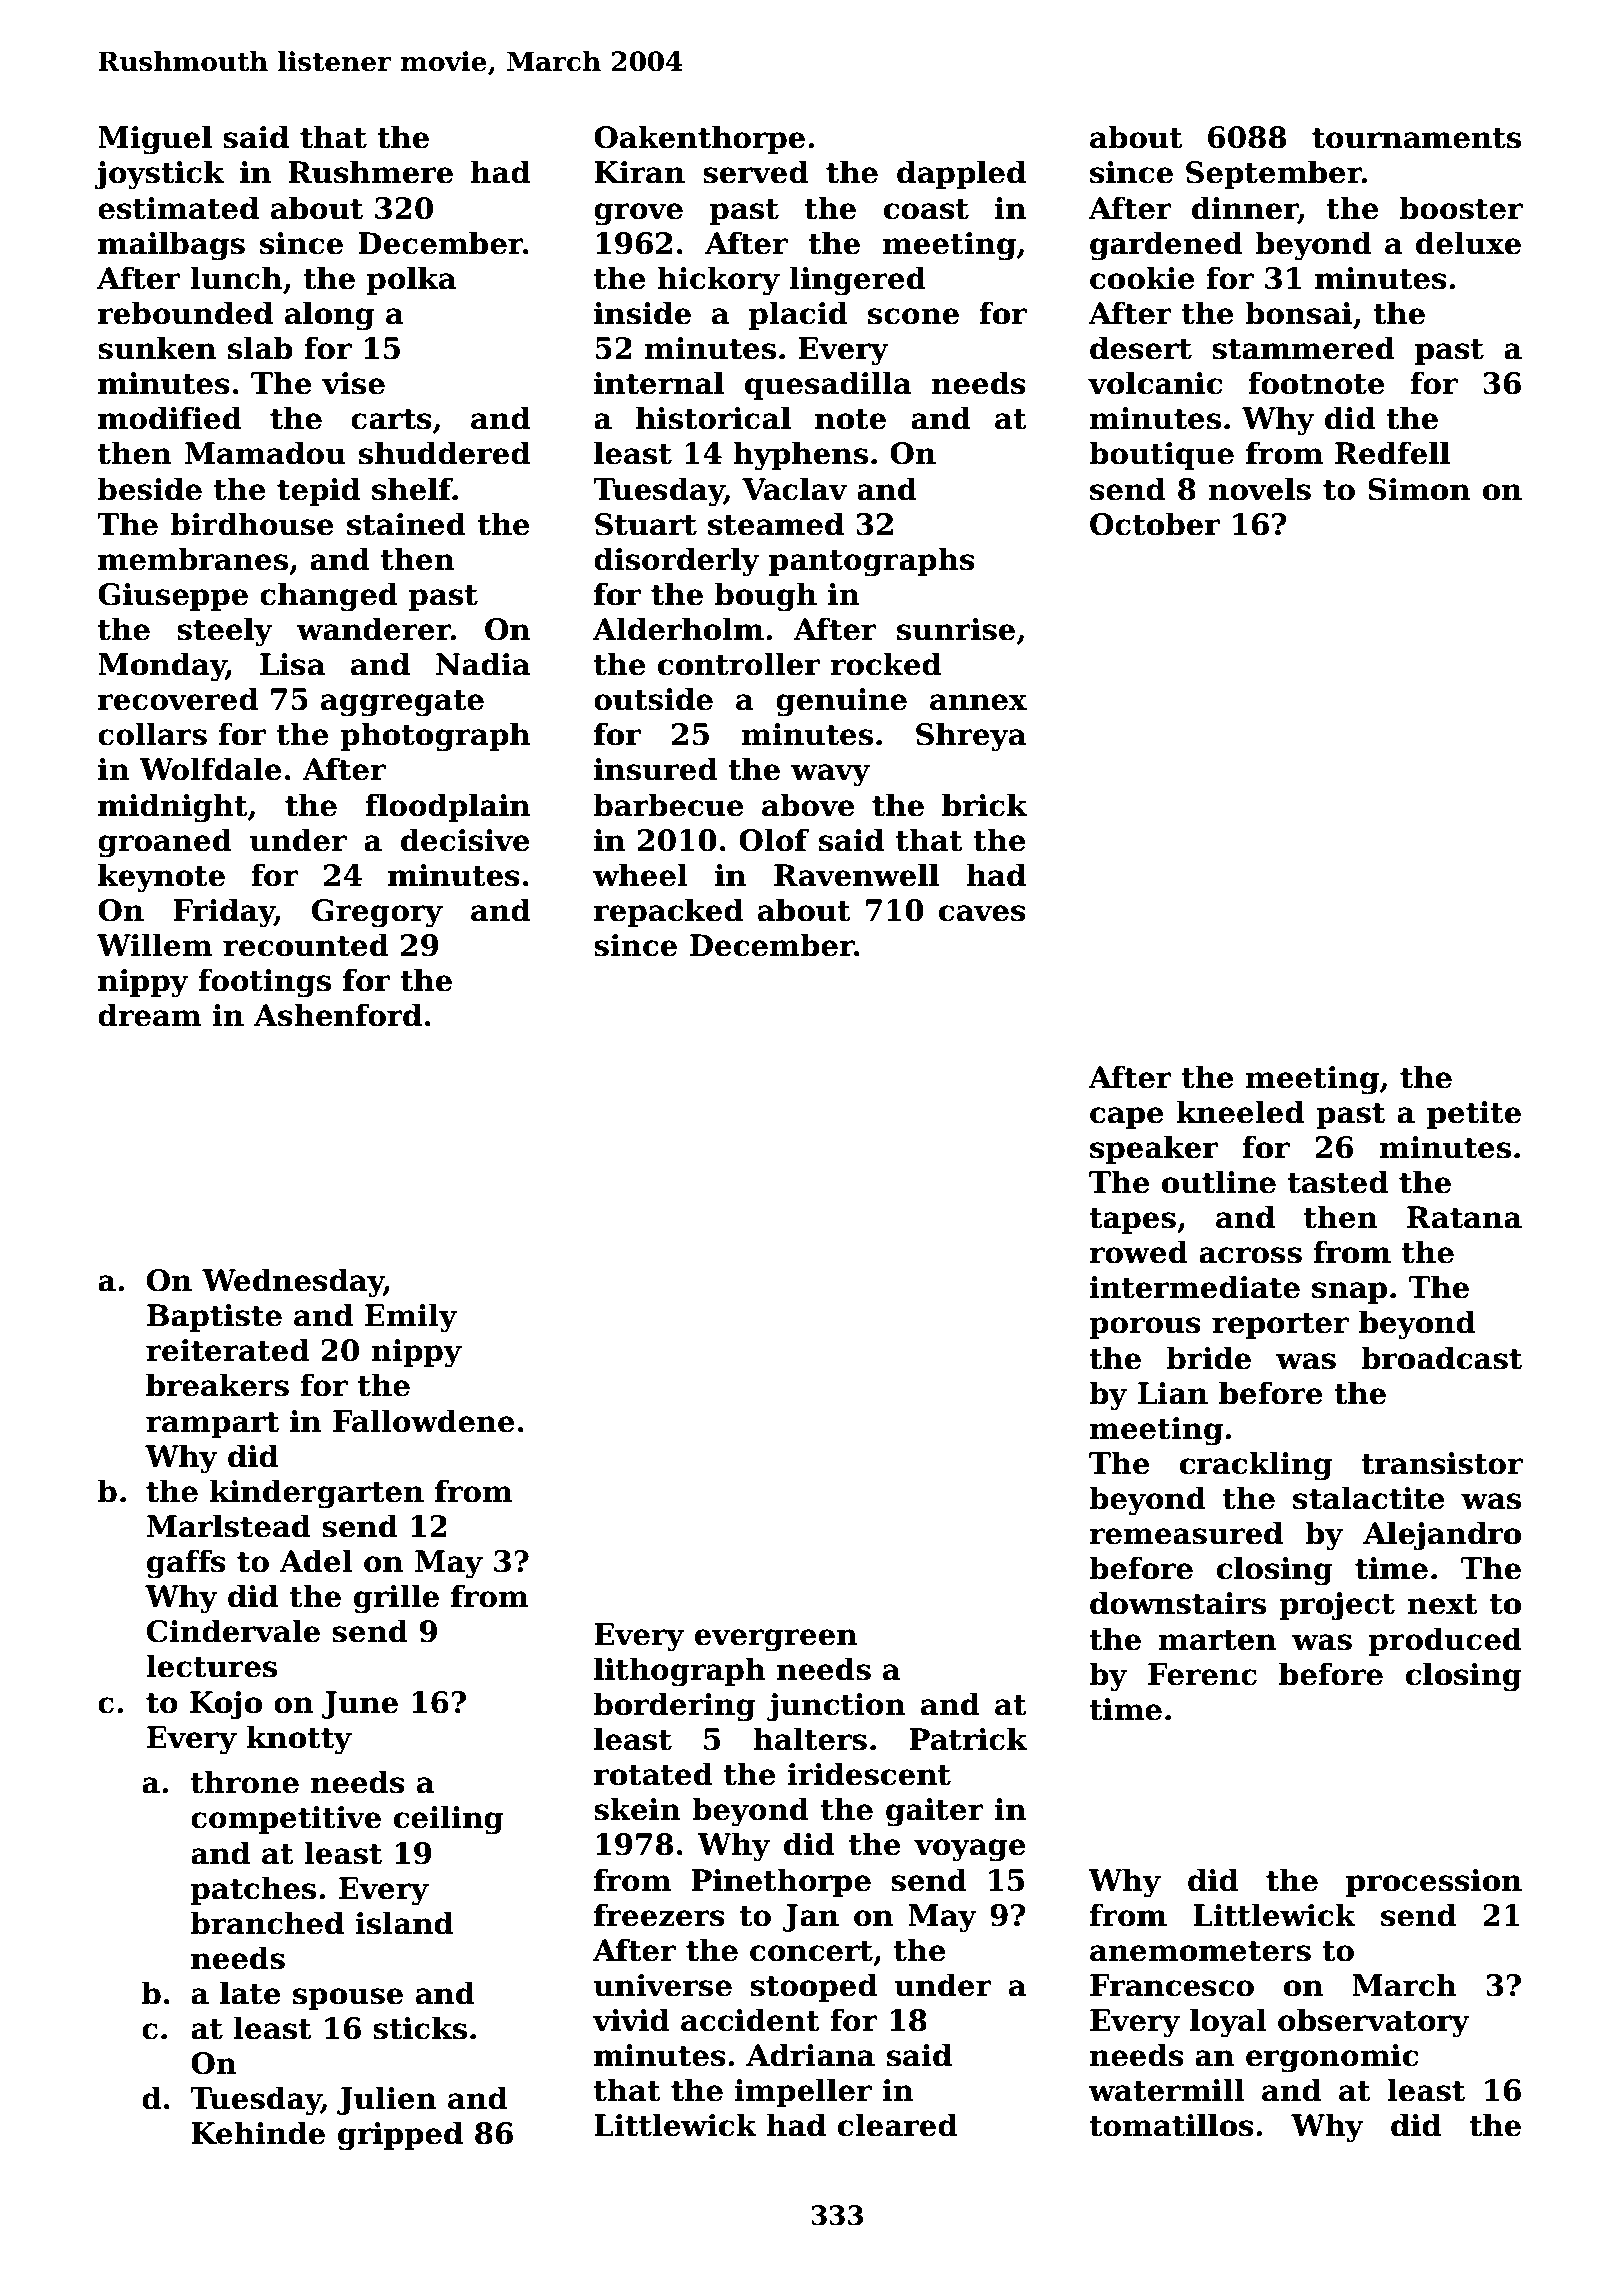 The width and height of the document is (1620, 2292). What do you see at coordinates (1240, 1112) in the document?
I see `kneeled` at bounding box center [1240, 1112].
